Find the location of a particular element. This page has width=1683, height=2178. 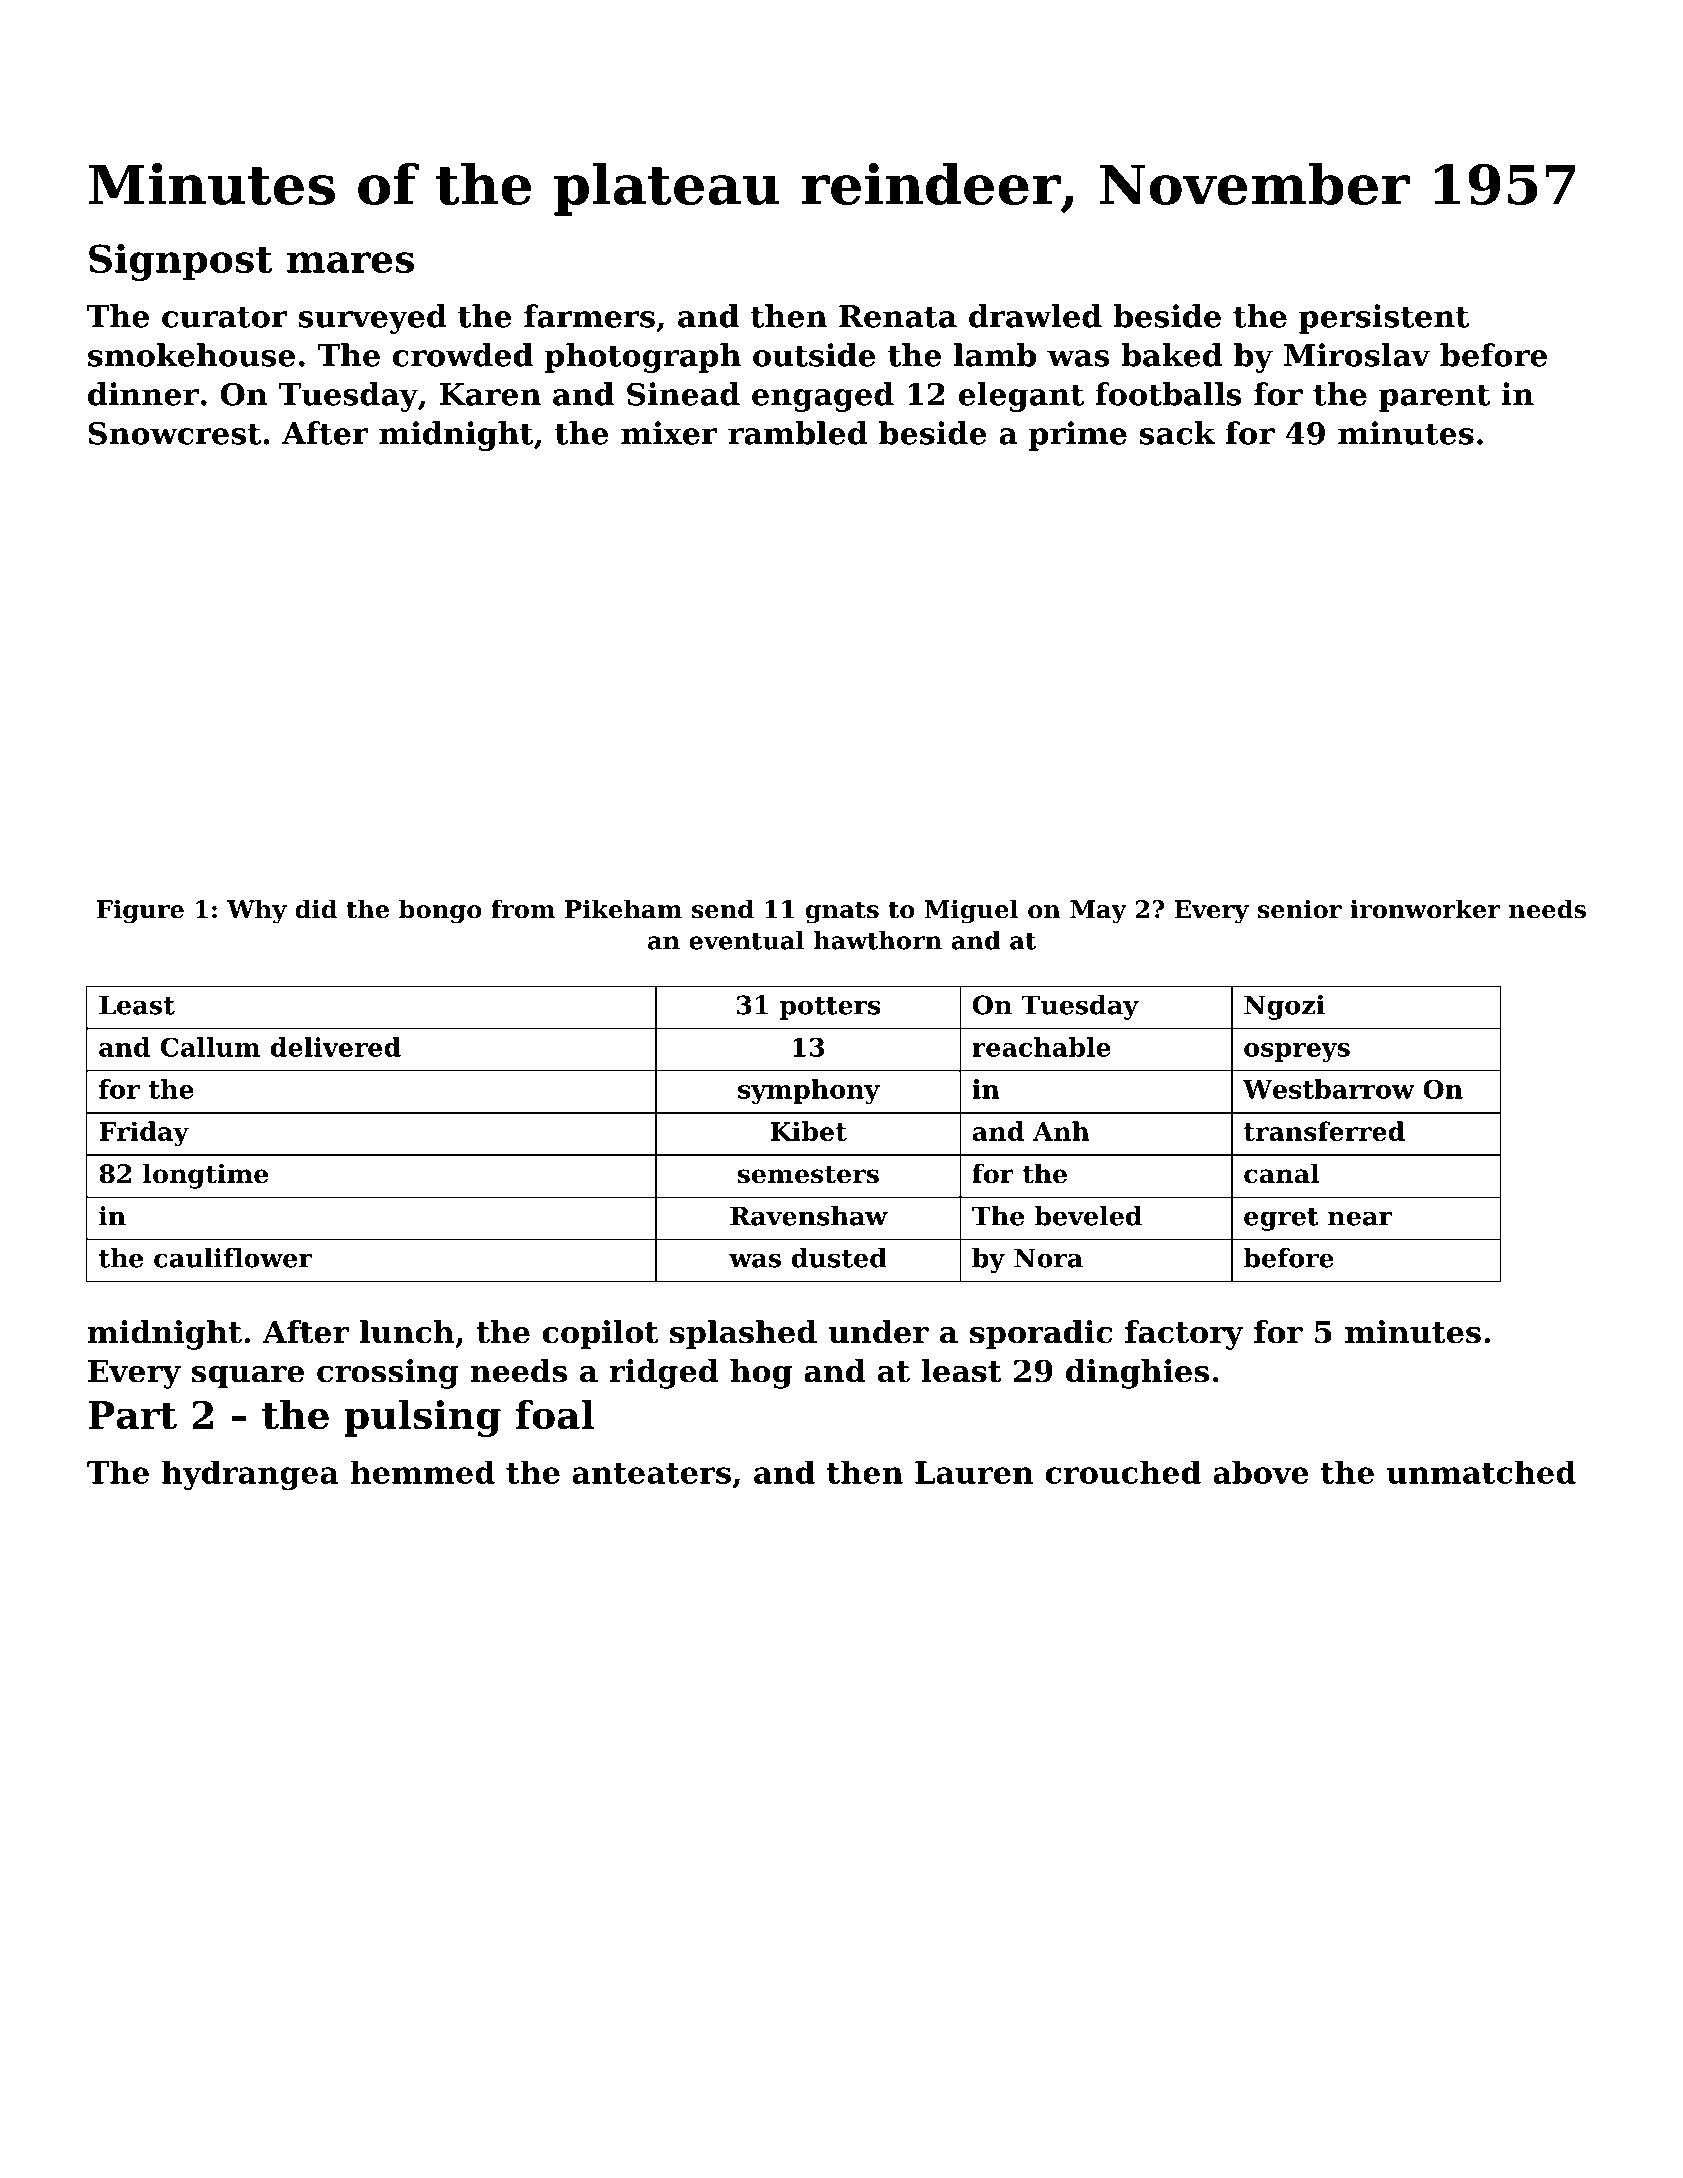

Snowcrest is located at coordinates (175, 433).
